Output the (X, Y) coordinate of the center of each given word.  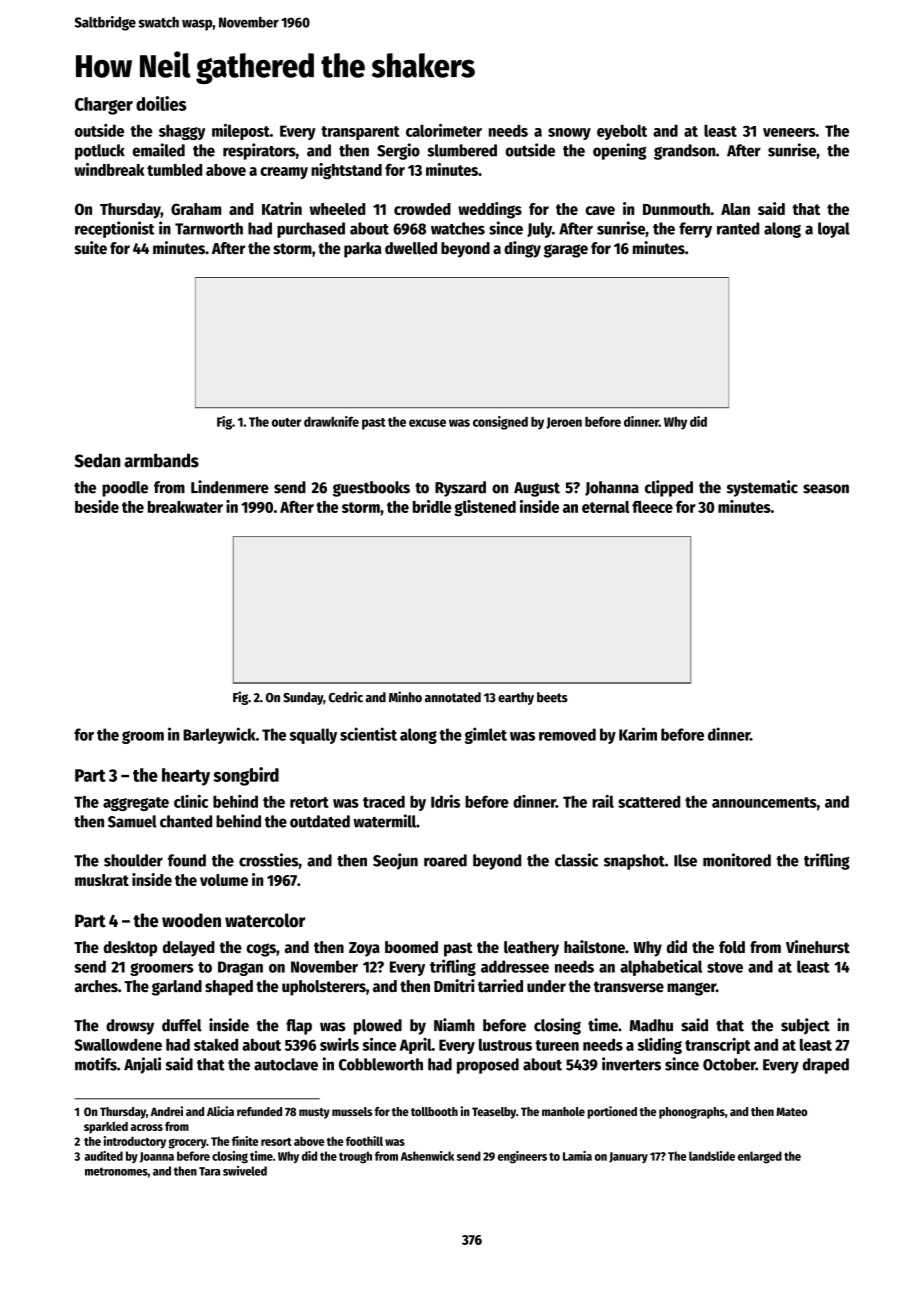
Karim (638, 734)
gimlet (486, 735)
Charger (104, 106)
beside (97, 506)
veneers (789, 132)
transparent (360, 133)
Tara (210, 1171)
